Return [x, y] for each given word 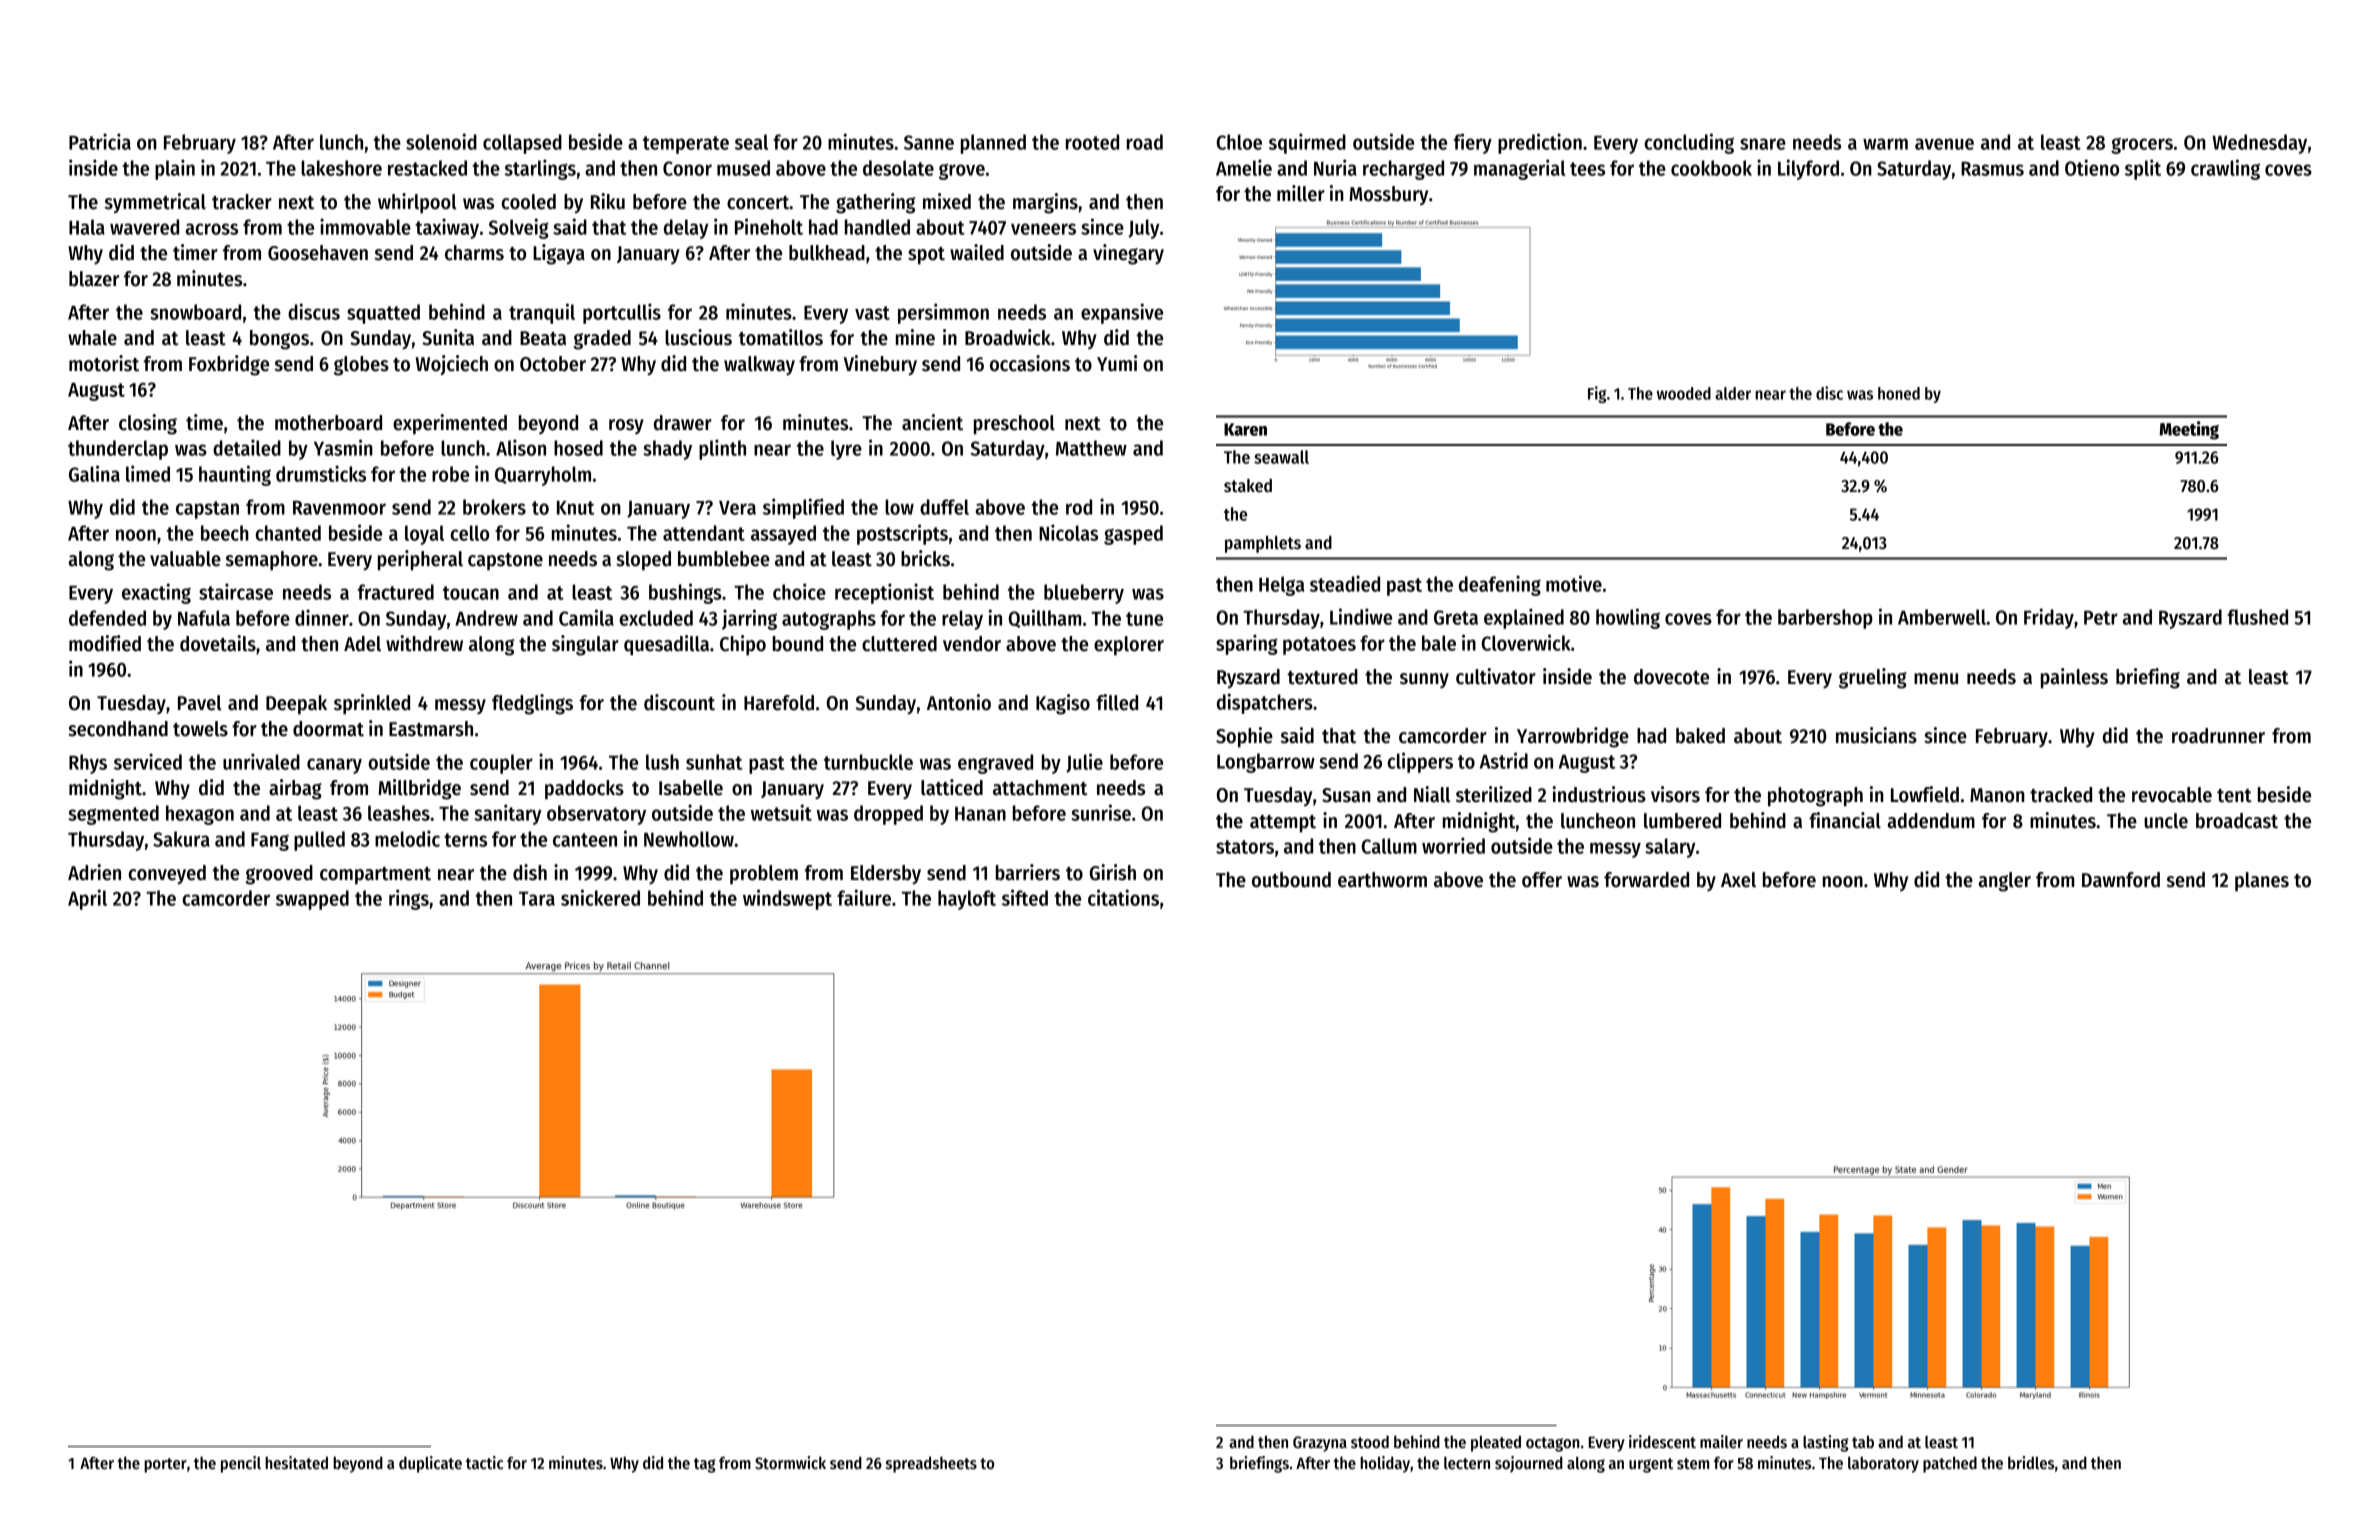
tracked [2061, 795]
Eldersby [886, 875]
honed [1899, 393]
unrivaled [261, 761]
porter [165, 1465]
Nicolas [1068, 532]
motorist [104, 363]
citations [1123, 897]
